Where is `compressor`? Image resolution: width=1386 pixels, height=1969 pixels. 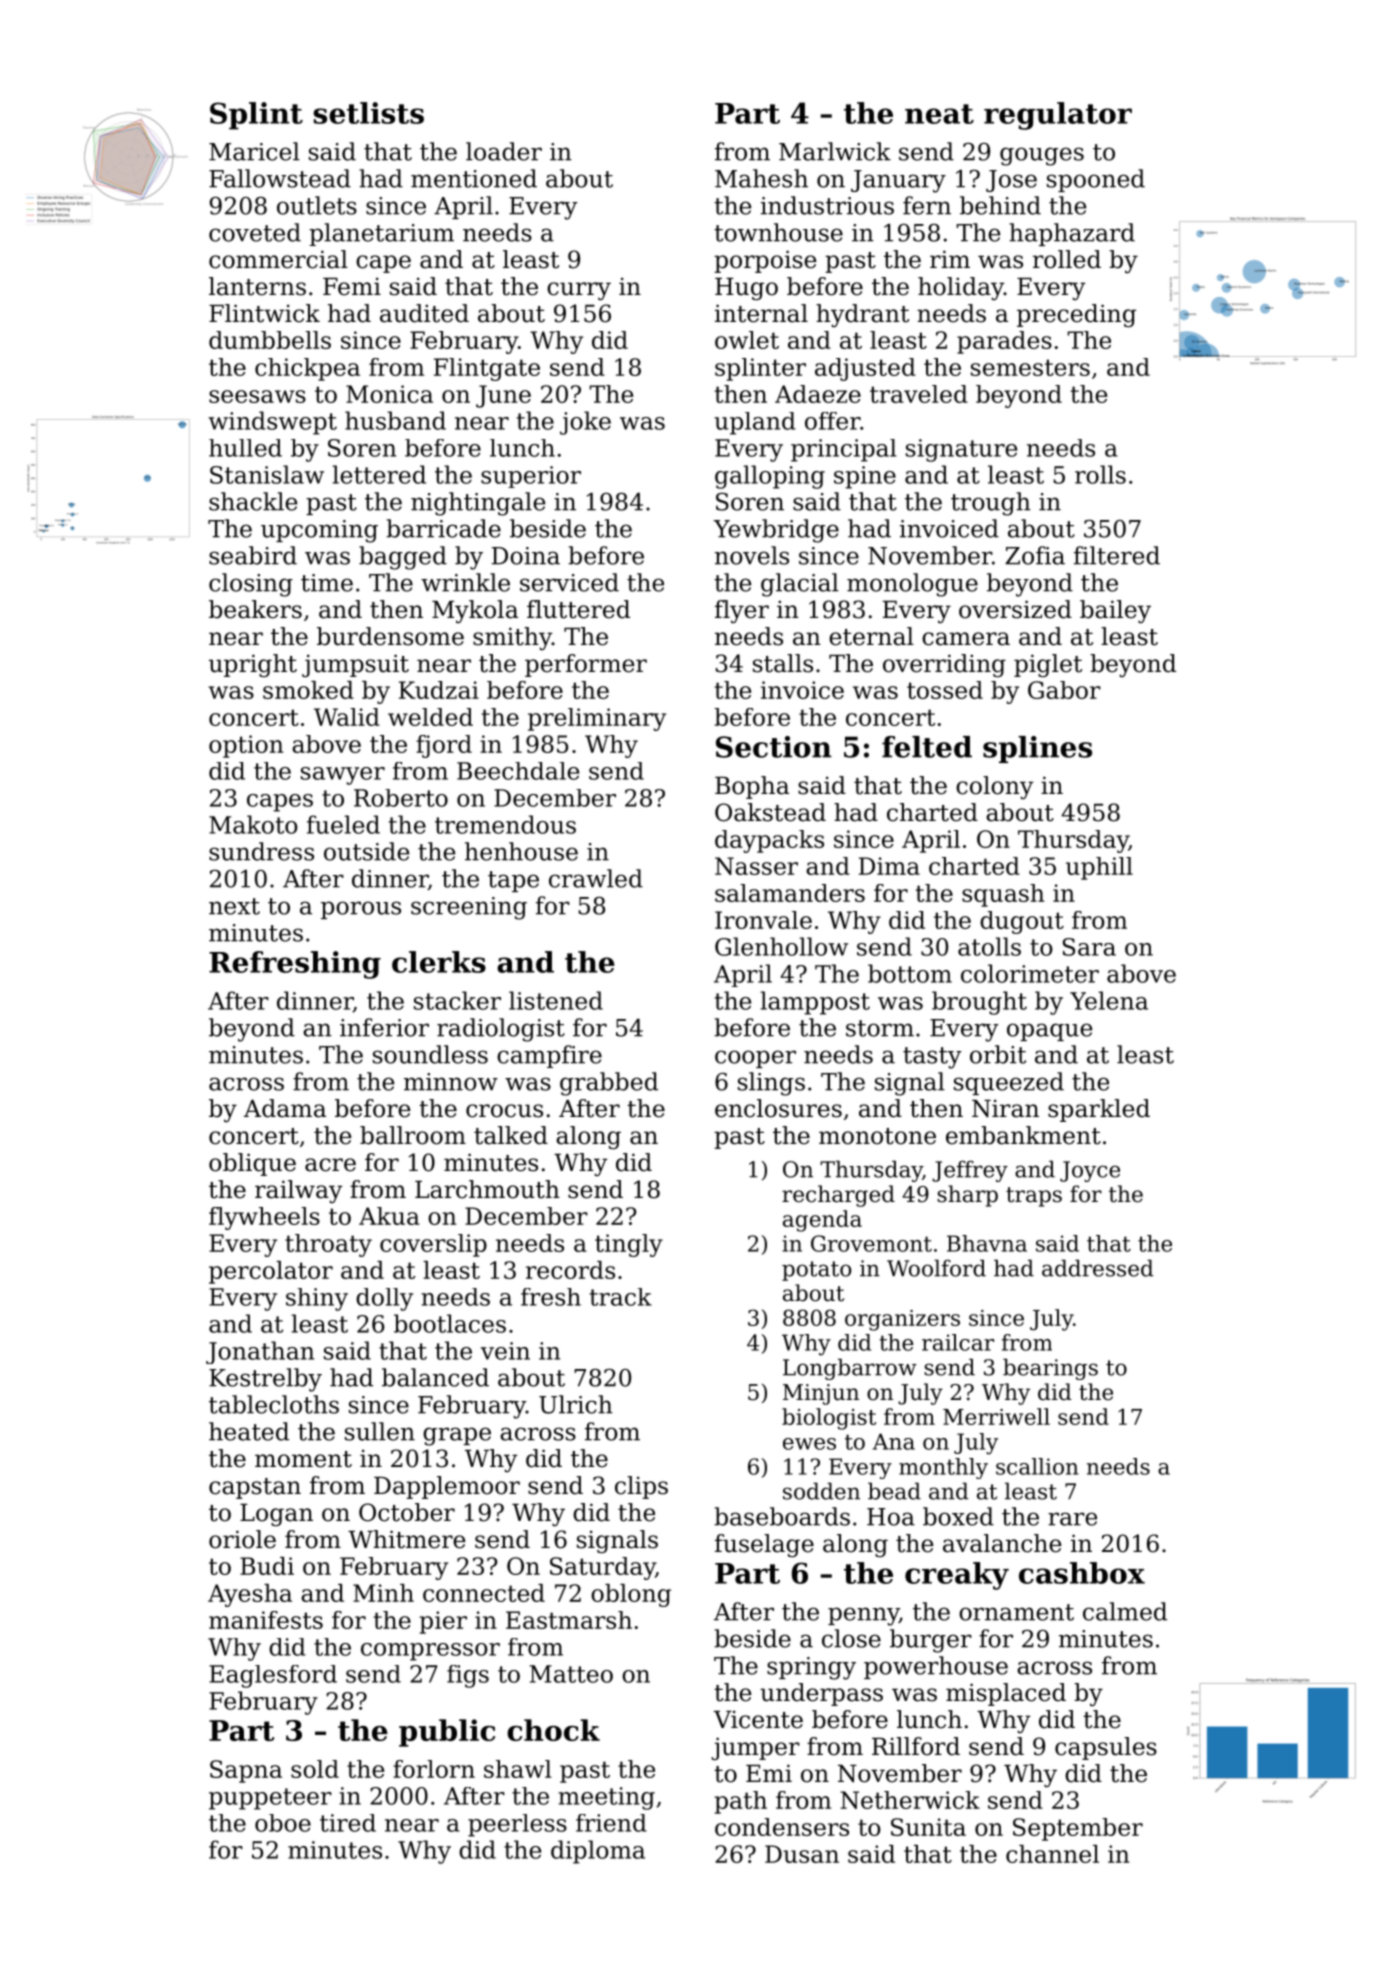 compressor is located at coordinates (430, 1652).
